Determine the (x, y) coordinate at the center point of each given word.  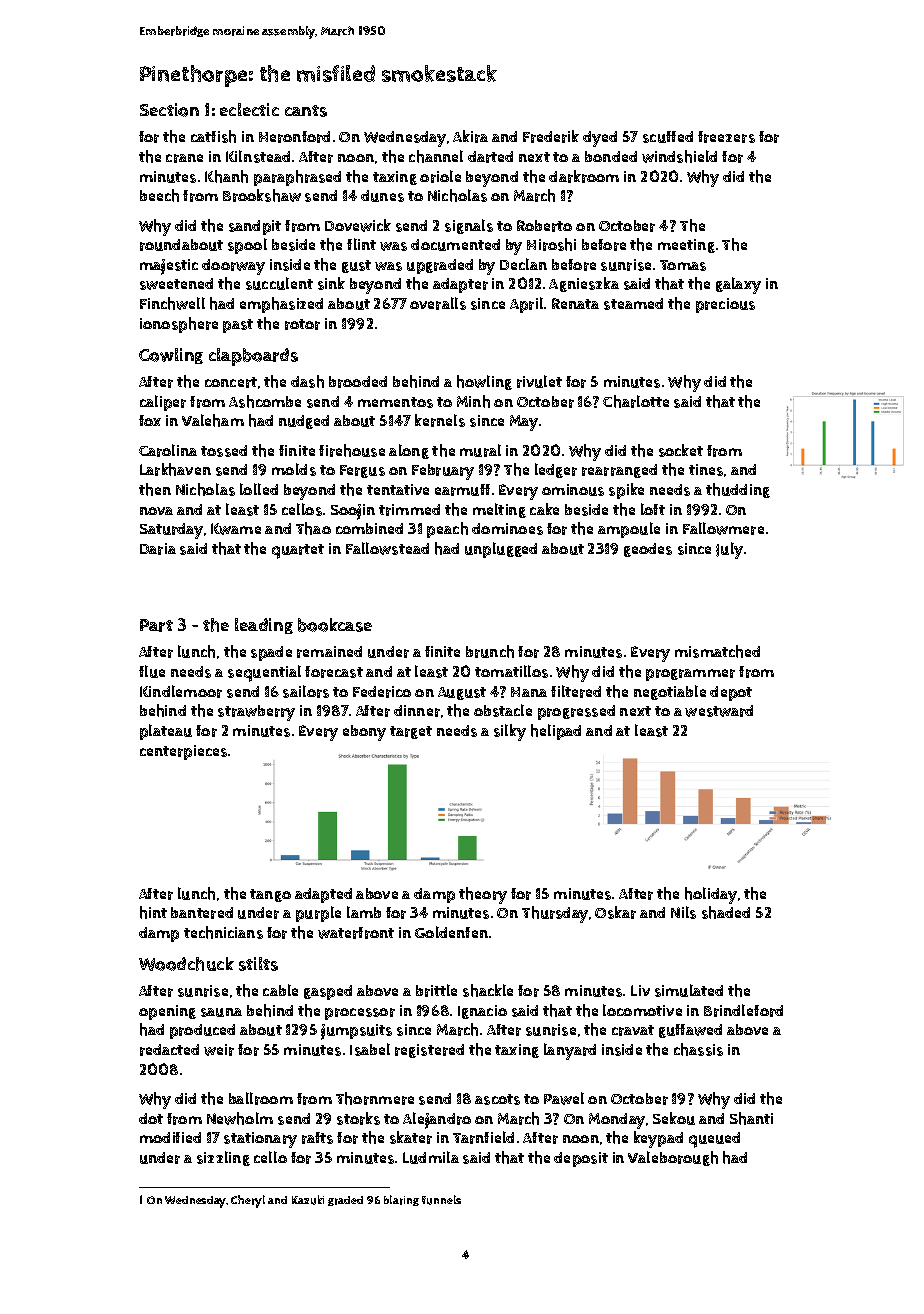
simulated (689, 990)
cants (306, 111)
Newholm (240, 1118)
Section (169, 110)
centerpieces (183, 752)
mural (480, 450)
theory (483, 895)
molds (294, 469)
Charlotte (636, 401)
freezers (726, 137)
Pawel (564, 1098)
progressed (576, 712)
